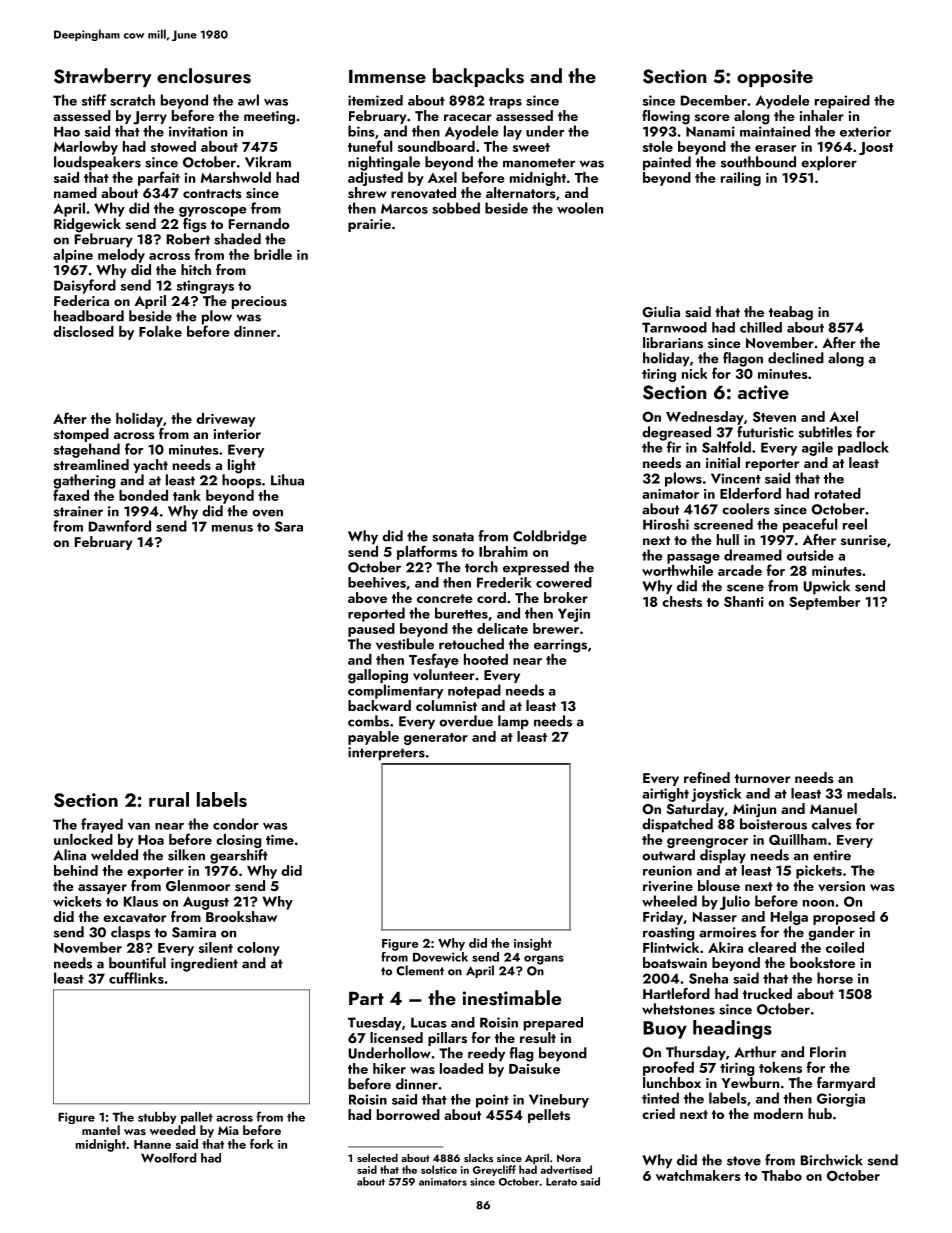  I want to click on rural, so click(169, 799).
